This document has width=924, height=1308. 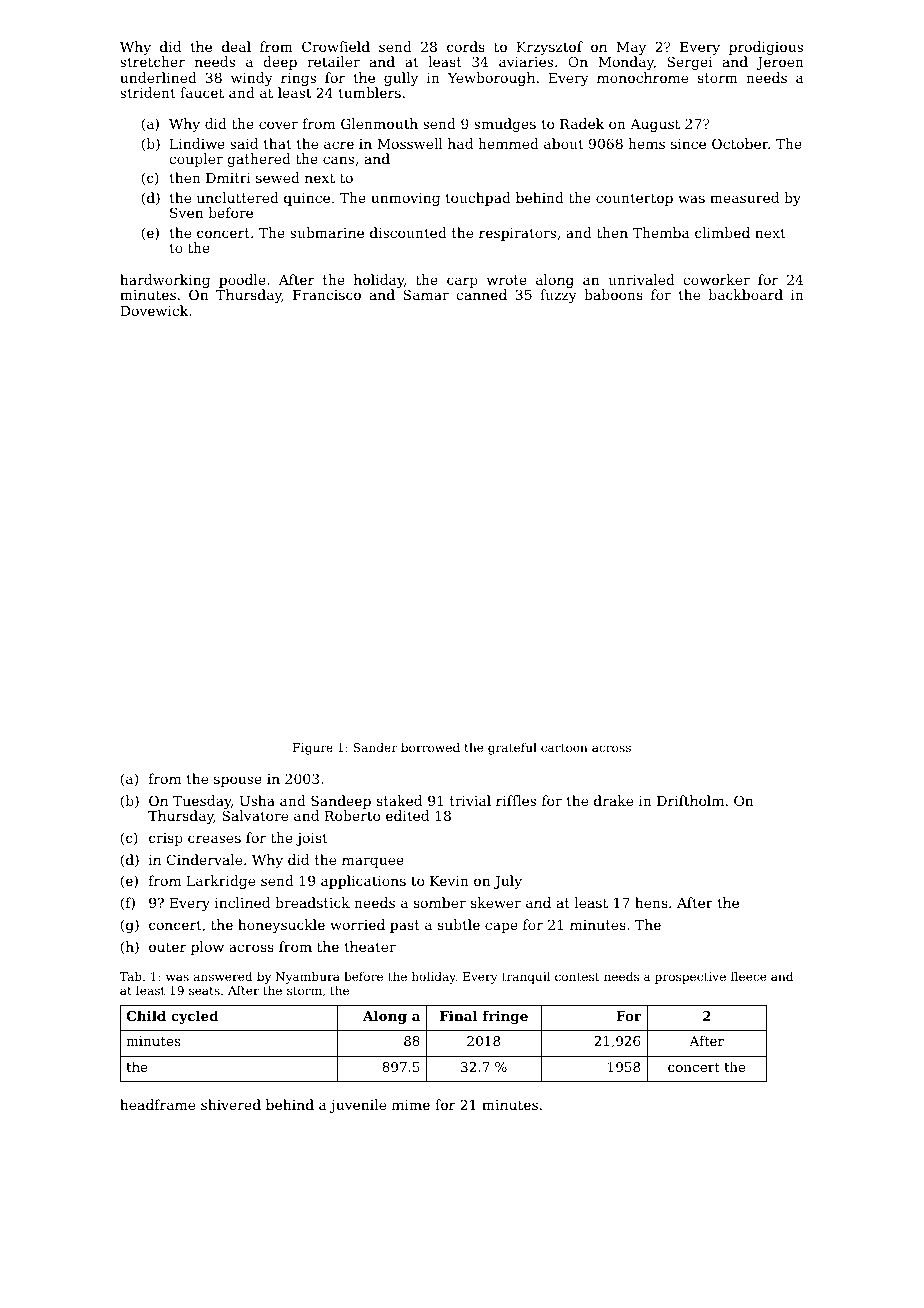 I want to click on deal, so click(x=236, y=46).
